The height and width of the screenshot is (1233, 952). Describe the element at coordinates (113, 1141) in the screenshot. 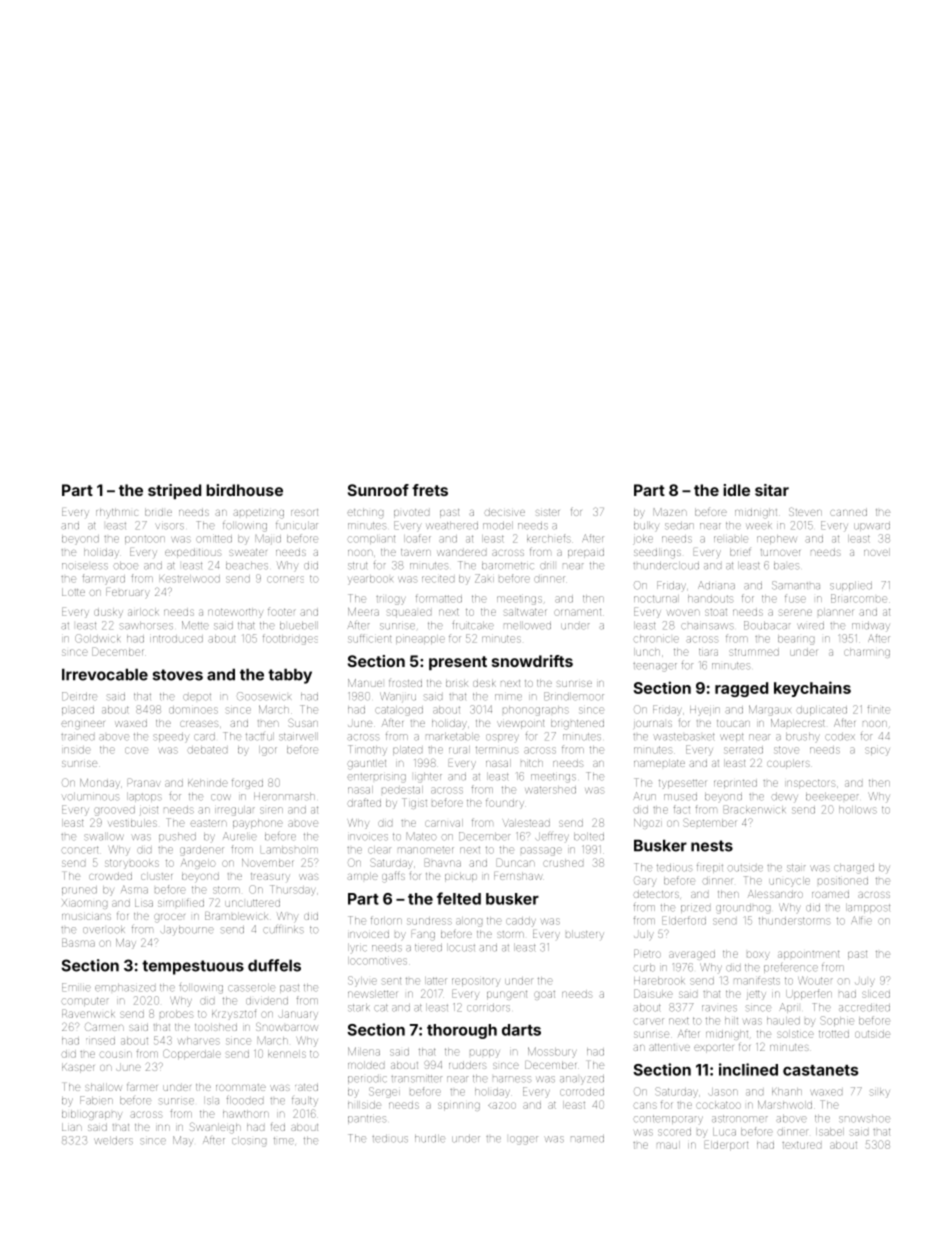

I see `welders` at that location.
